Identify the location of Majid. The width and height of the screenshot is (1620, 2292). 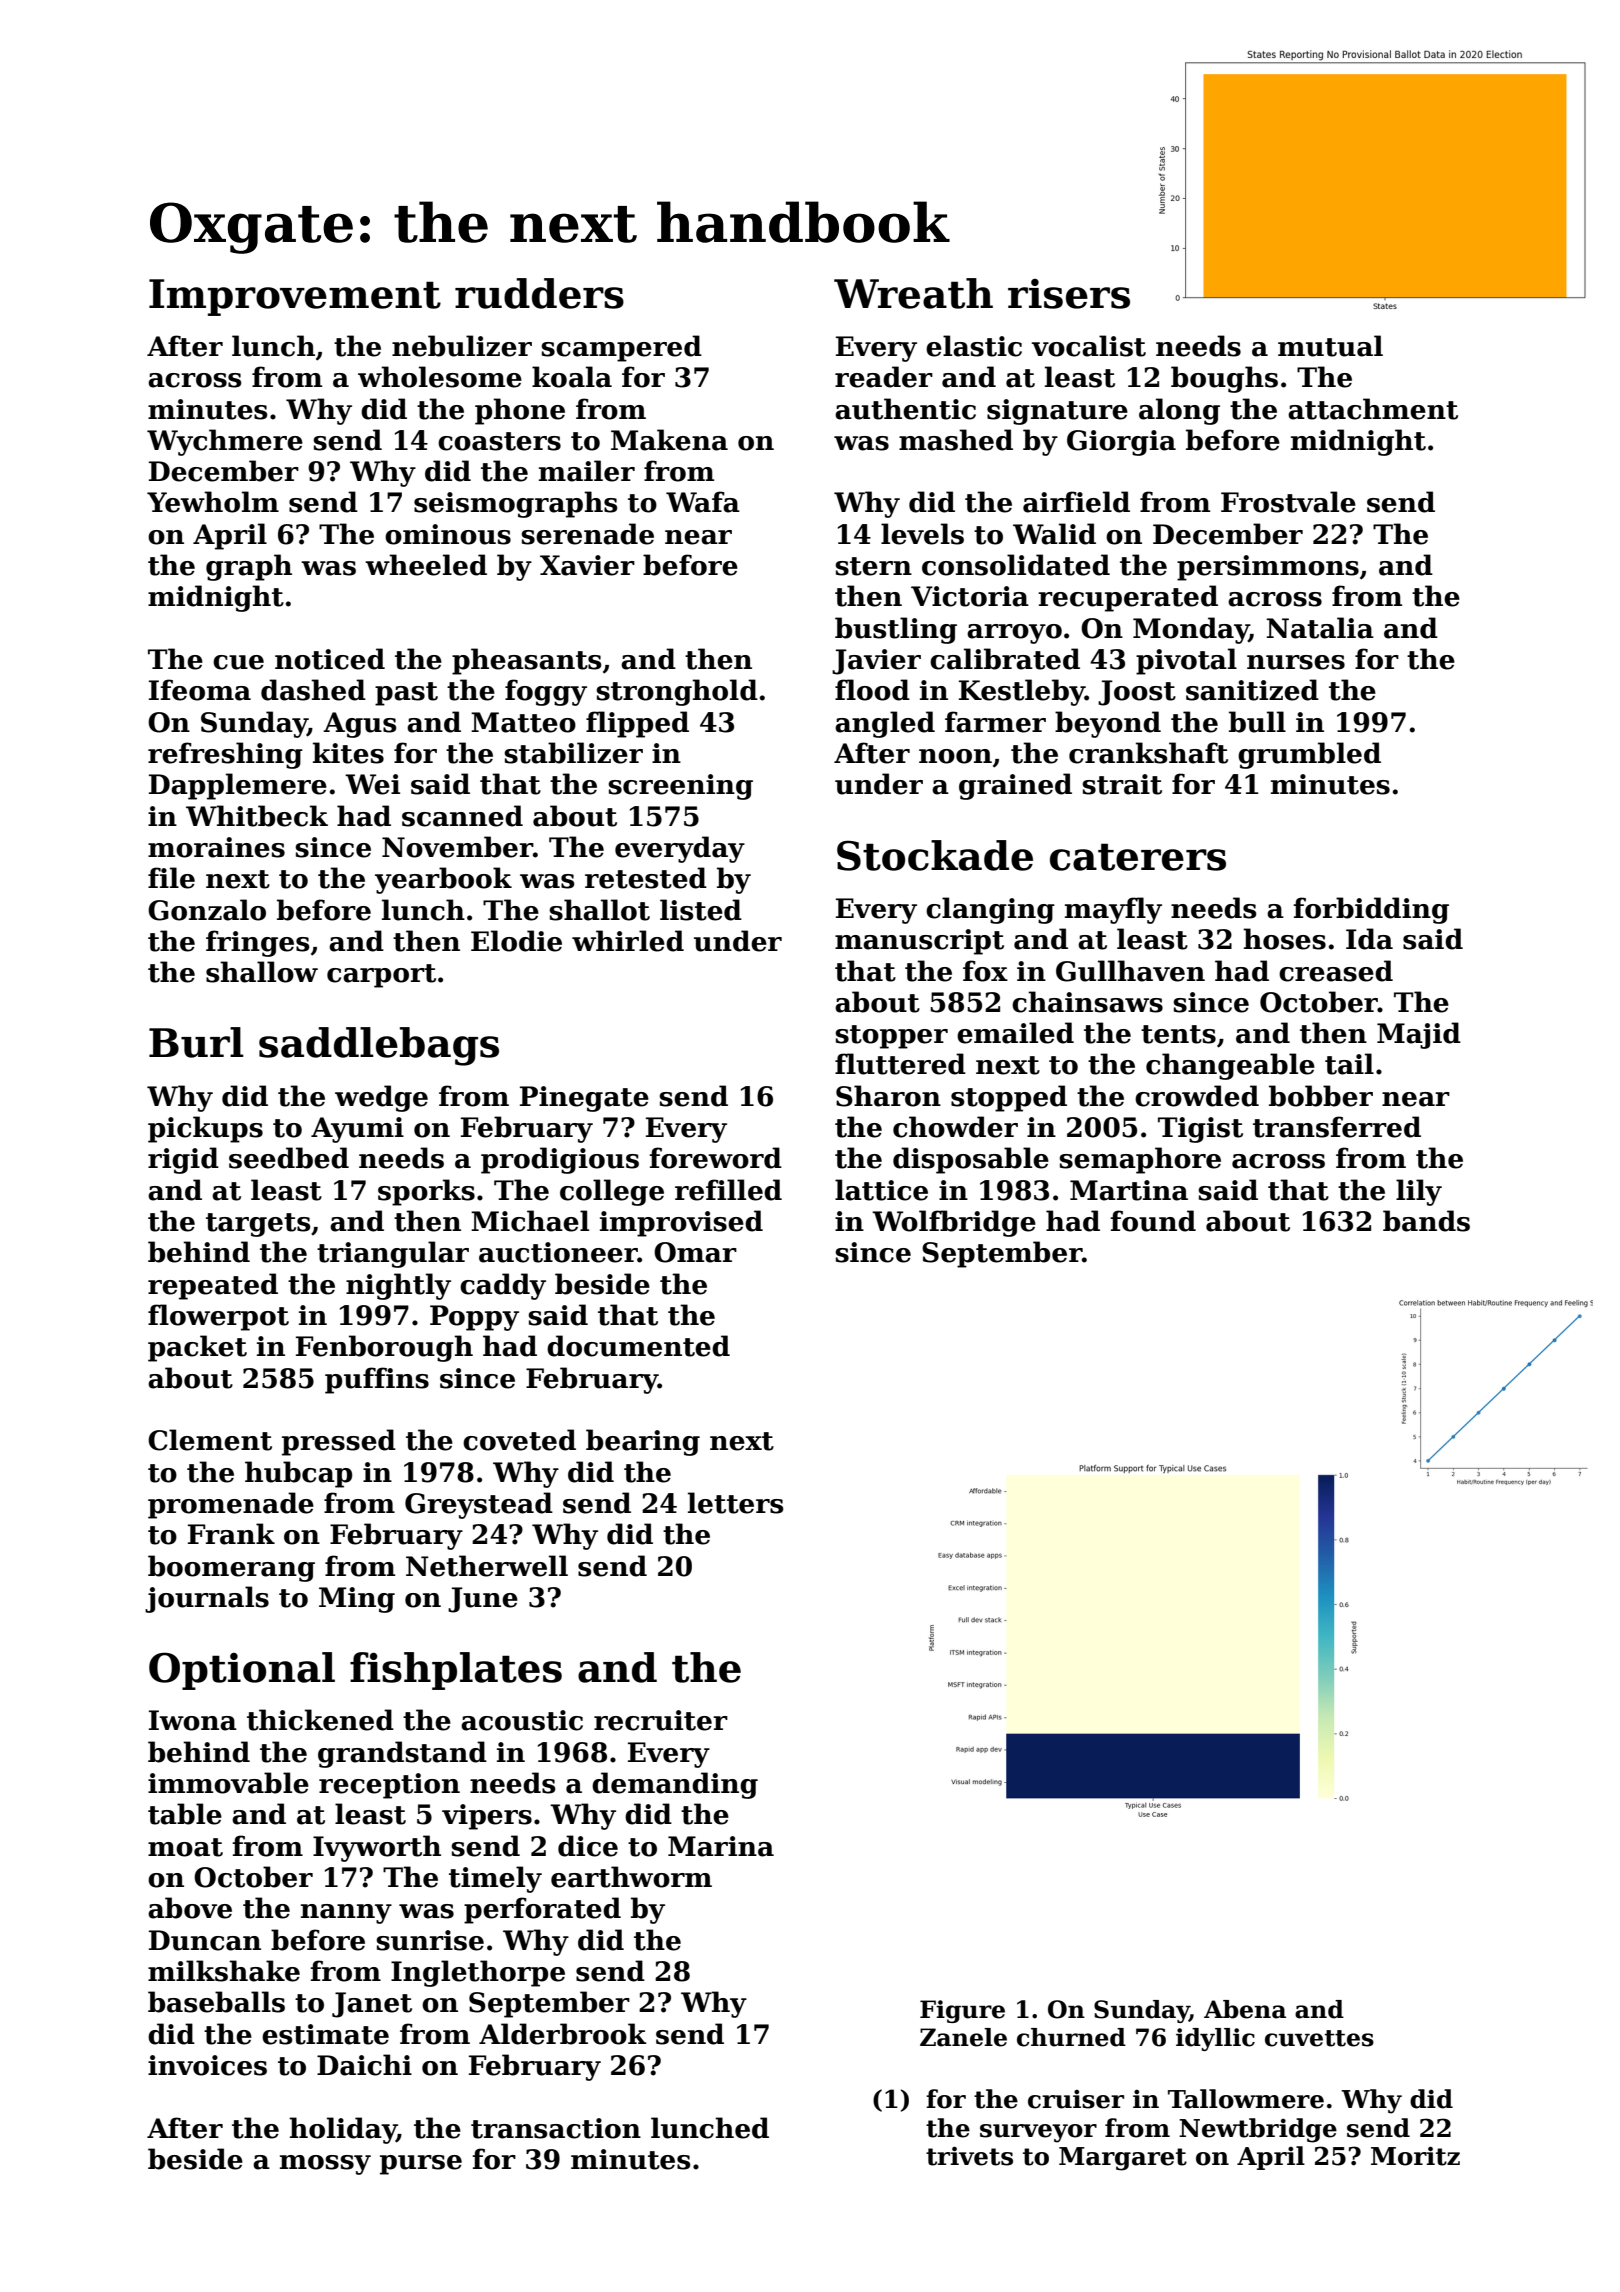
(1419, 1035).
